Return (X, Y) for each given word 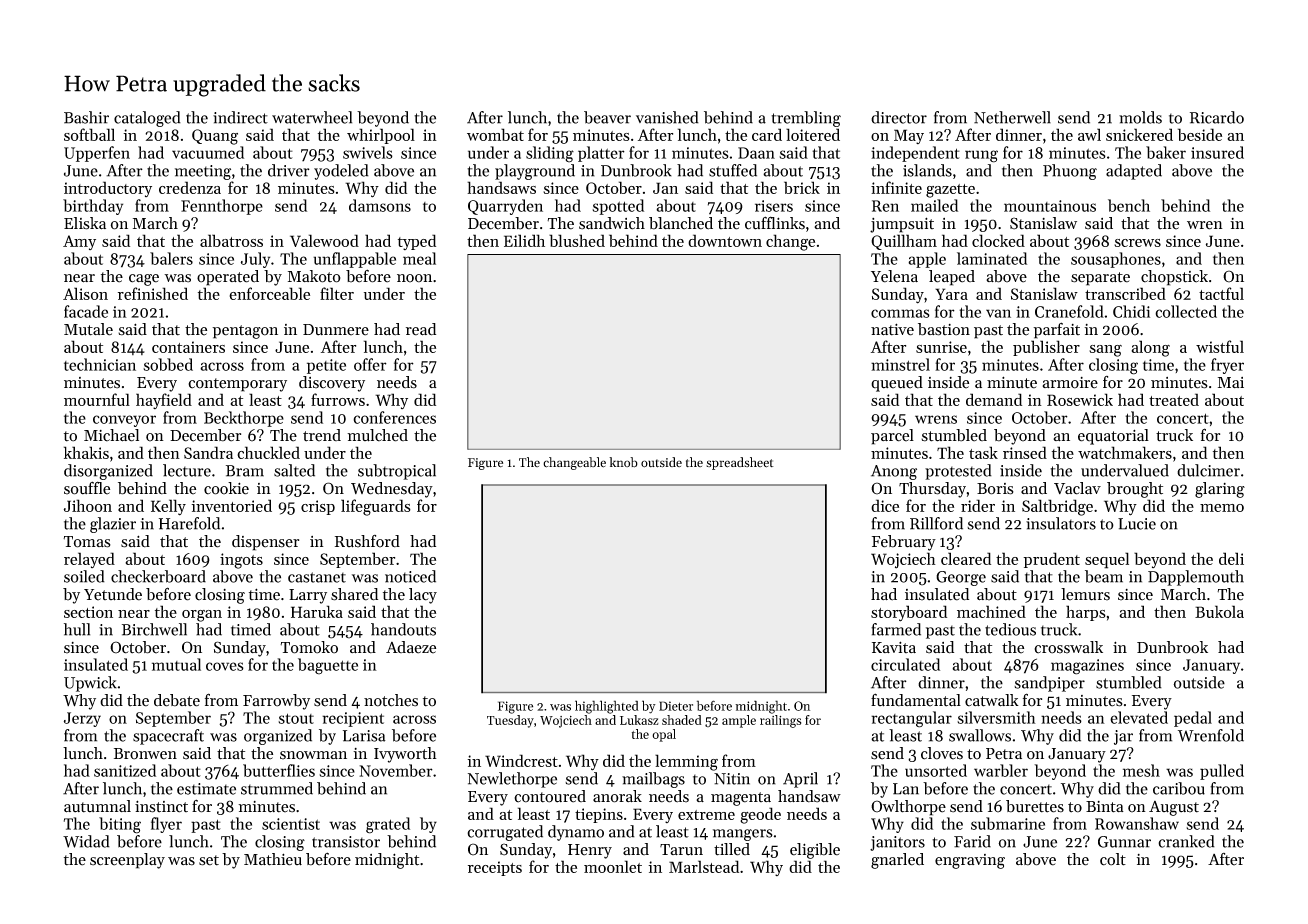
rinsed (1025, 452)
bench (1129, 205)
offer (370, 364)
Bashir (86, 117)
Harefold (189, 523)
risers (774, 206)
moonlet (613, 866)
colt (1113, 859)
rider (978, 505)
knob (623, 462)
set (209, 860)
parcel (892, 437)
